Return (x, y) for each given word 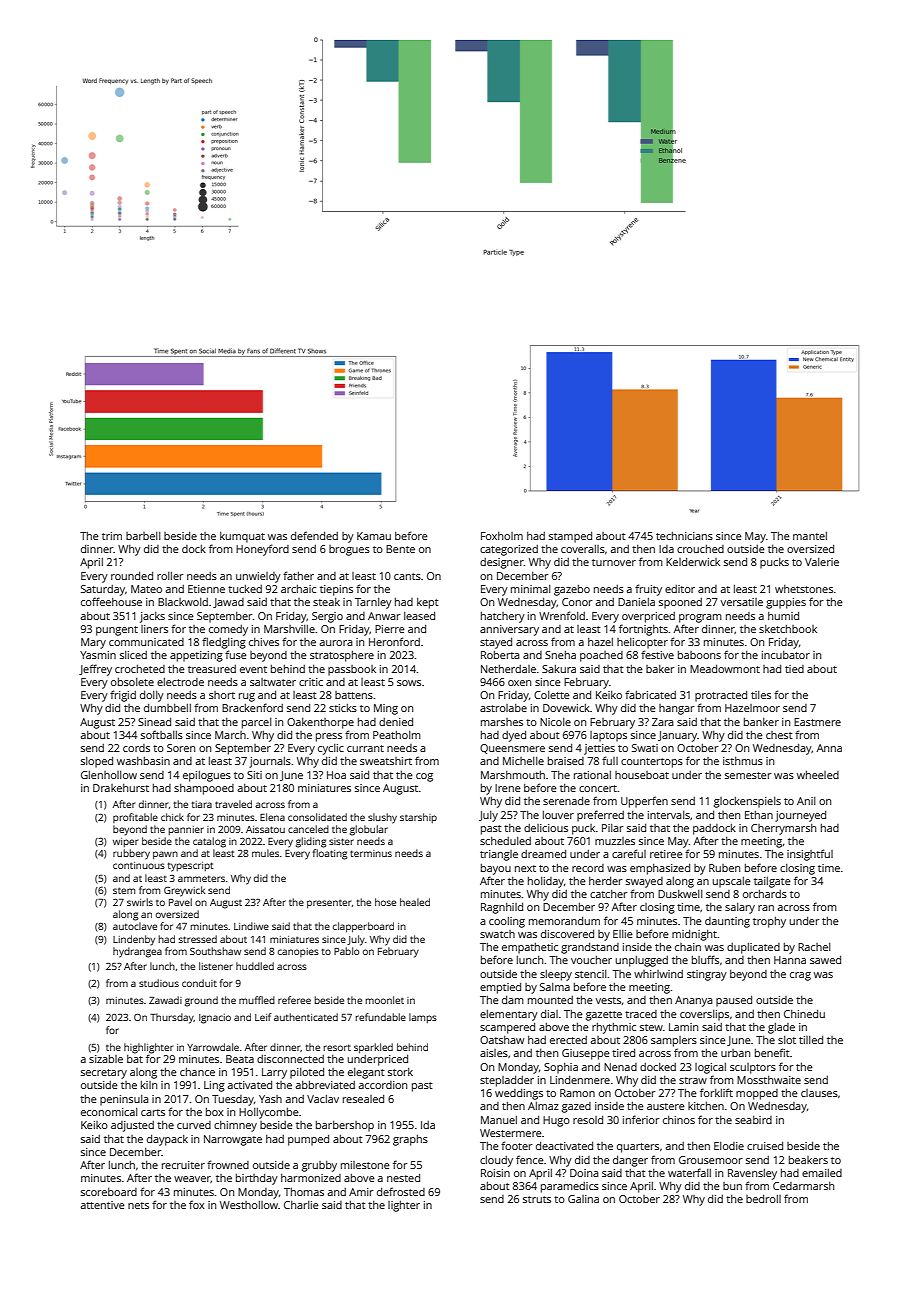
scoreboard (109, 1192)
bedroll (763, 1199)
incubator (786, 655)
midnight (694, 935)
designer (502, 563)
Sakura (559, 669)
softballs (162, 734)
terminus (371, 853)
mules (265, 853)
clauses (819, 1093)
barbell (143, 536)
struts (537, 1199)
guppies (786, 603)
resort (337, 1047)
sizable (106, 1059)
